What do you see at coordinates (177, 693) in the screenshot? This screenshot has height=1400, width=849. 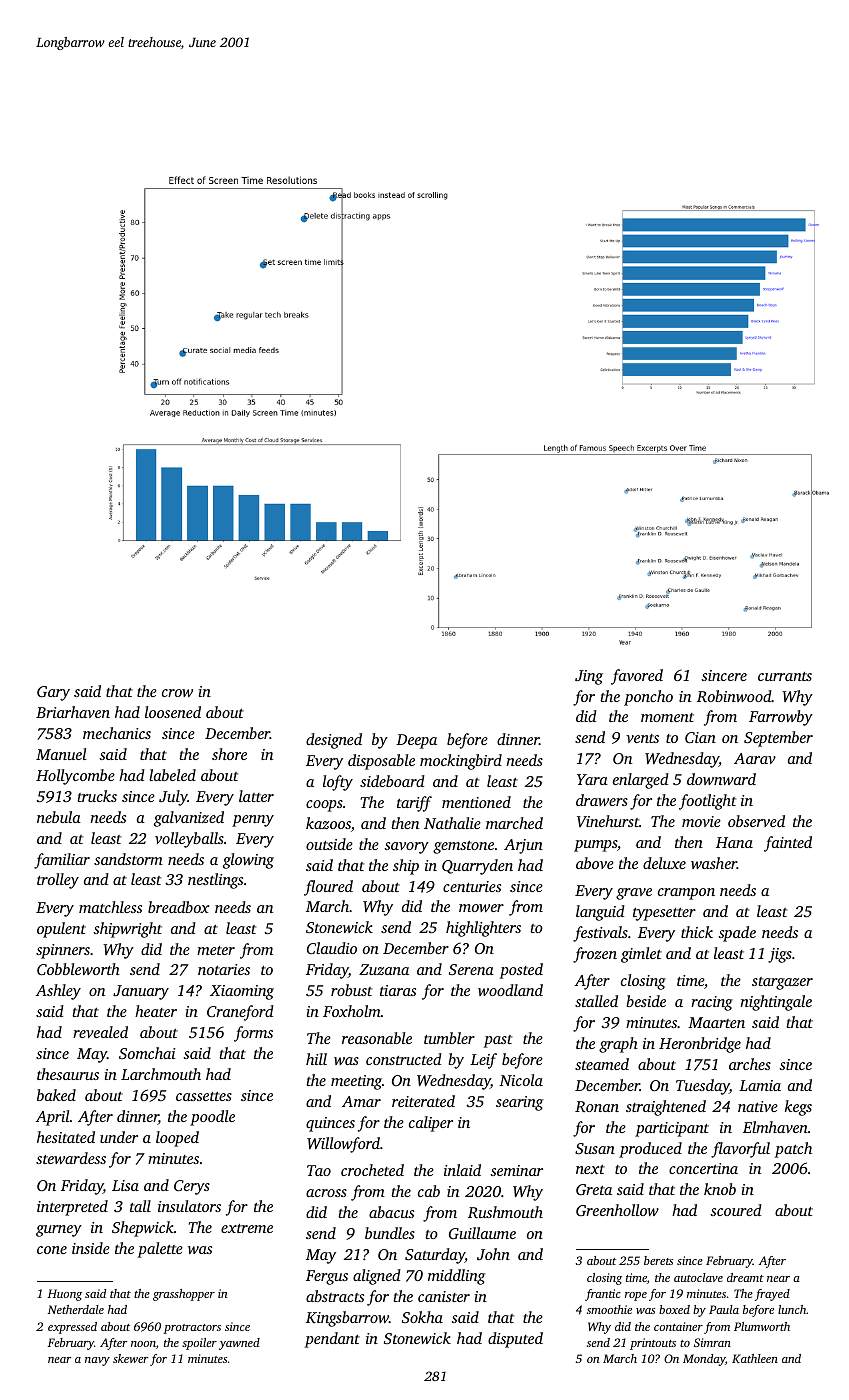 I see `crow` at bounding box center [177, 693].
